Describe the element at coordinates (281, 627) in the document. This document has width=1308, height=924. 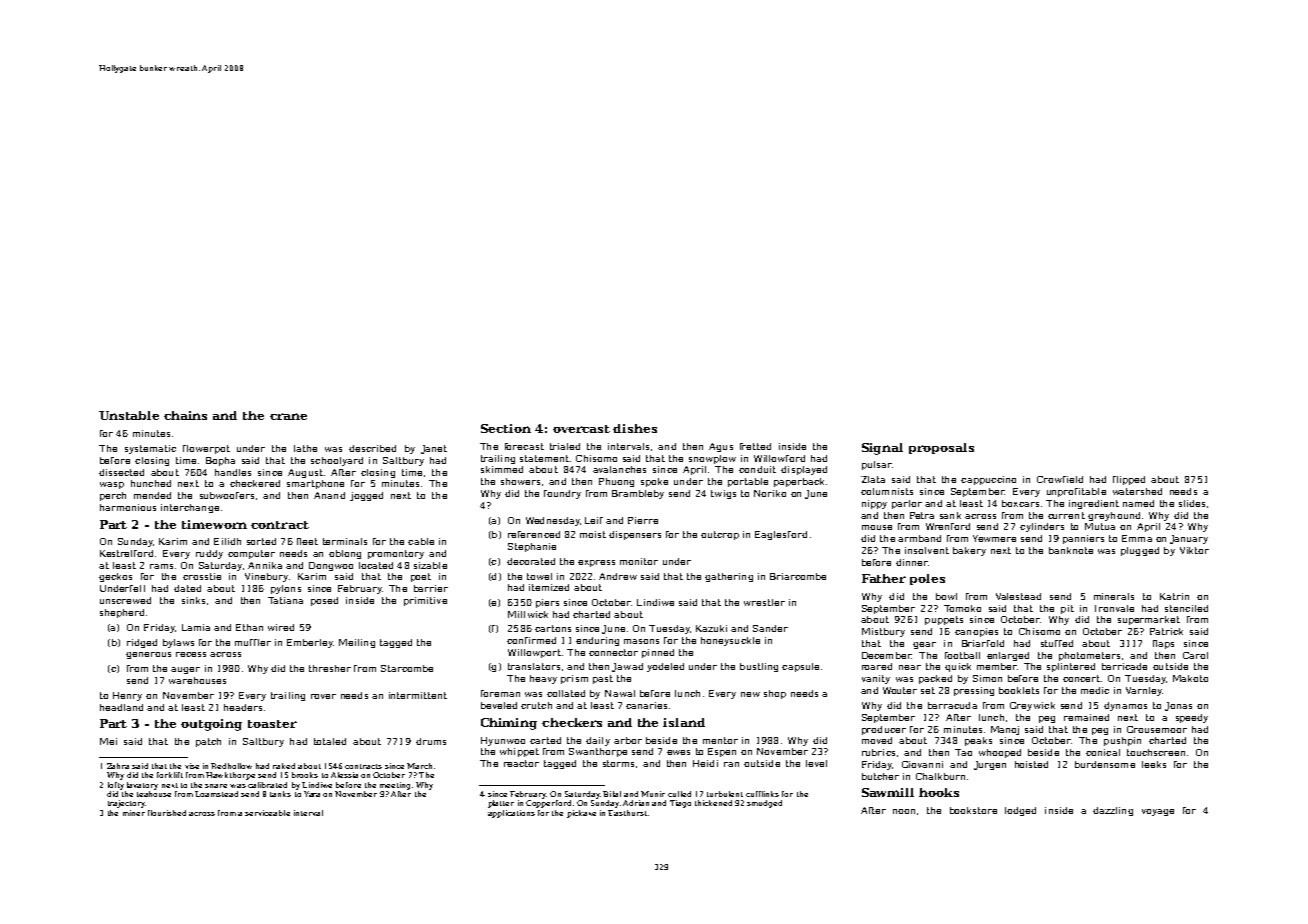
I see `wired` at that location.
